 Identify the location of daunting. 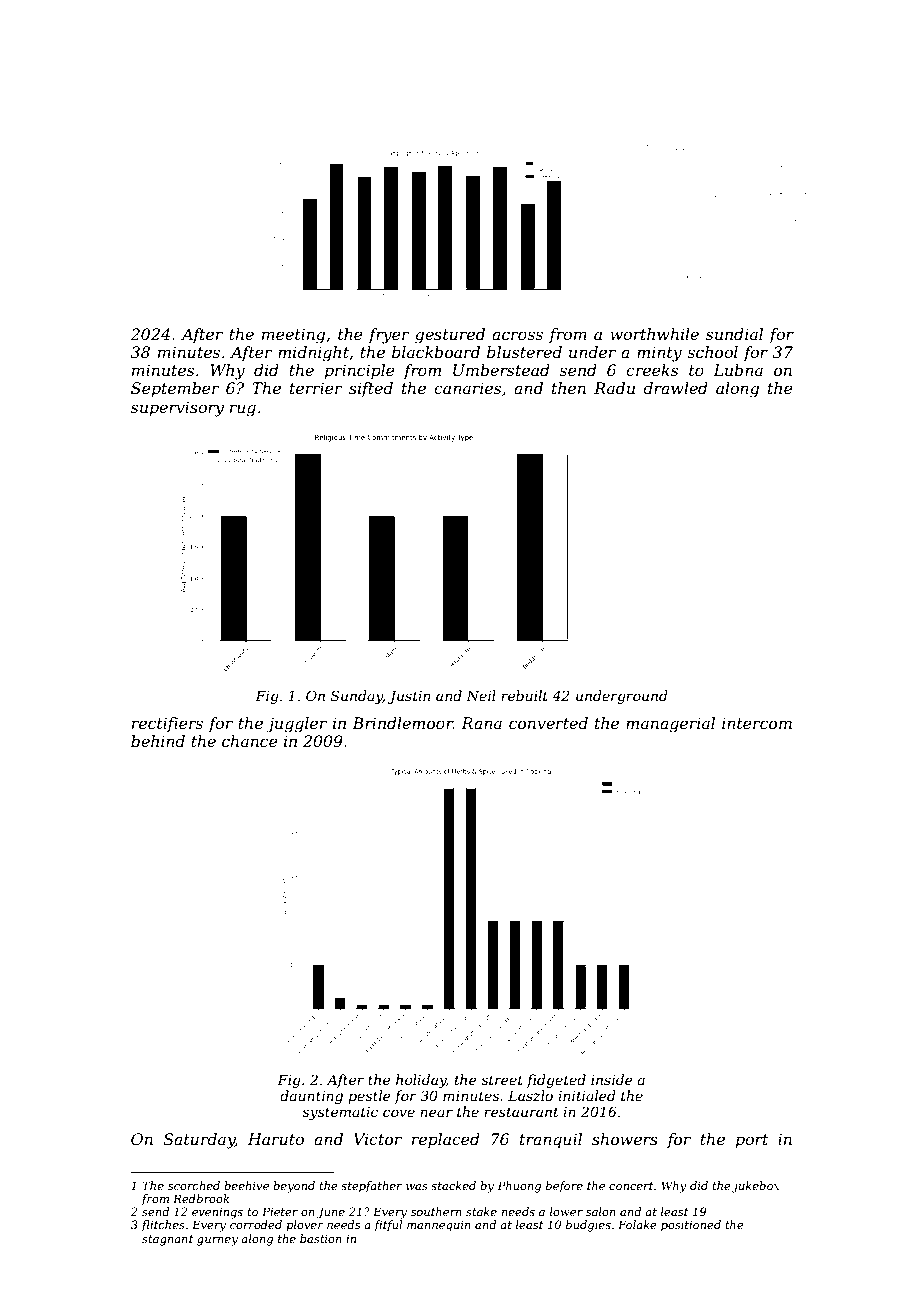
(311, 1097).
